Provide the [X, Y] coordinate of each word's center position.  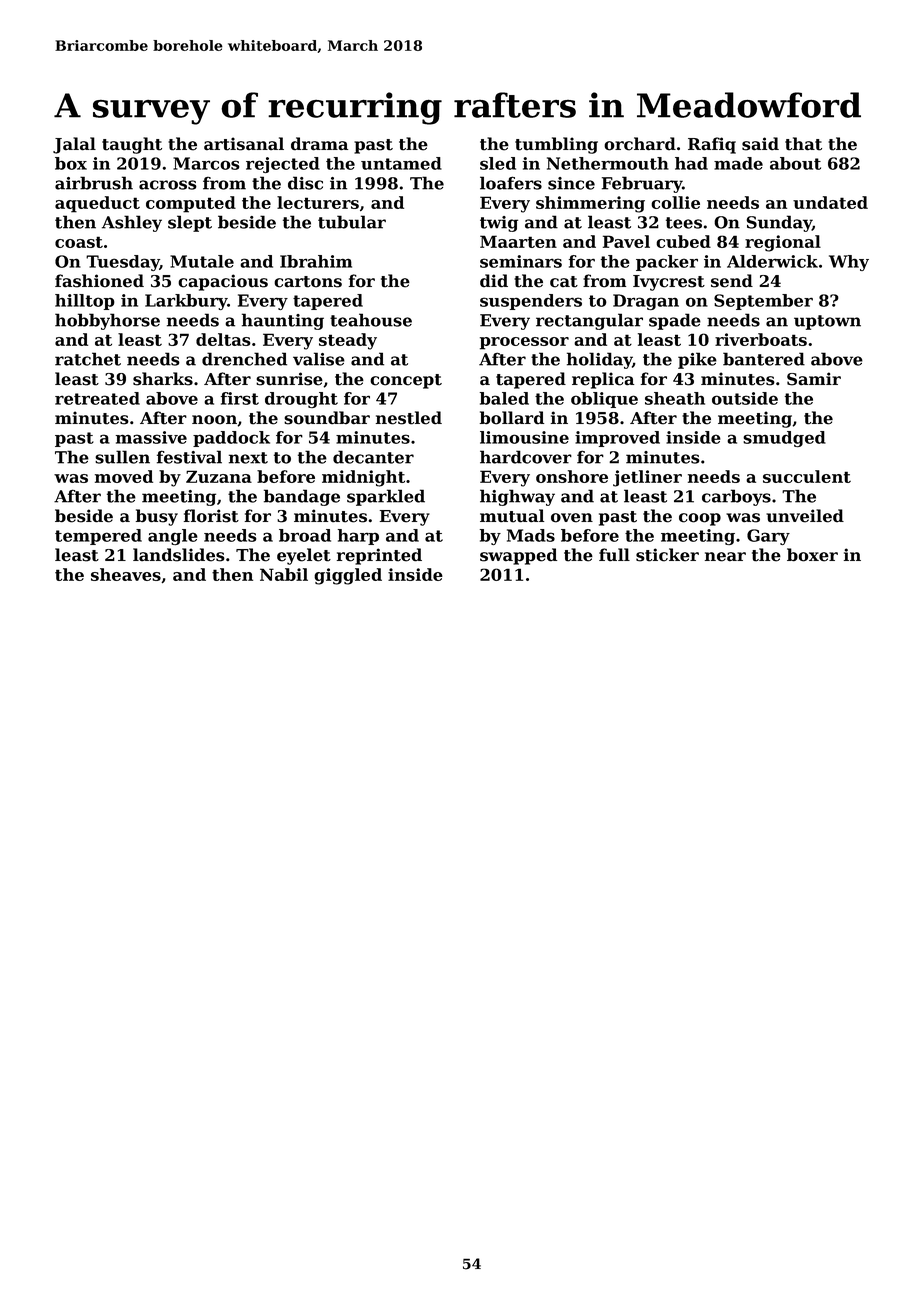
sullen [122, 457]
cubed [683, 241]
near [725, 557]
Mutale [202, 261]
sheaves [126, 574]
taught [132, 145]
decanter [373, 457]
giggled [348, 576]
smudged [784, 439]
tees [684, 223]
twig [499, 224]
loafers [511, 183]
